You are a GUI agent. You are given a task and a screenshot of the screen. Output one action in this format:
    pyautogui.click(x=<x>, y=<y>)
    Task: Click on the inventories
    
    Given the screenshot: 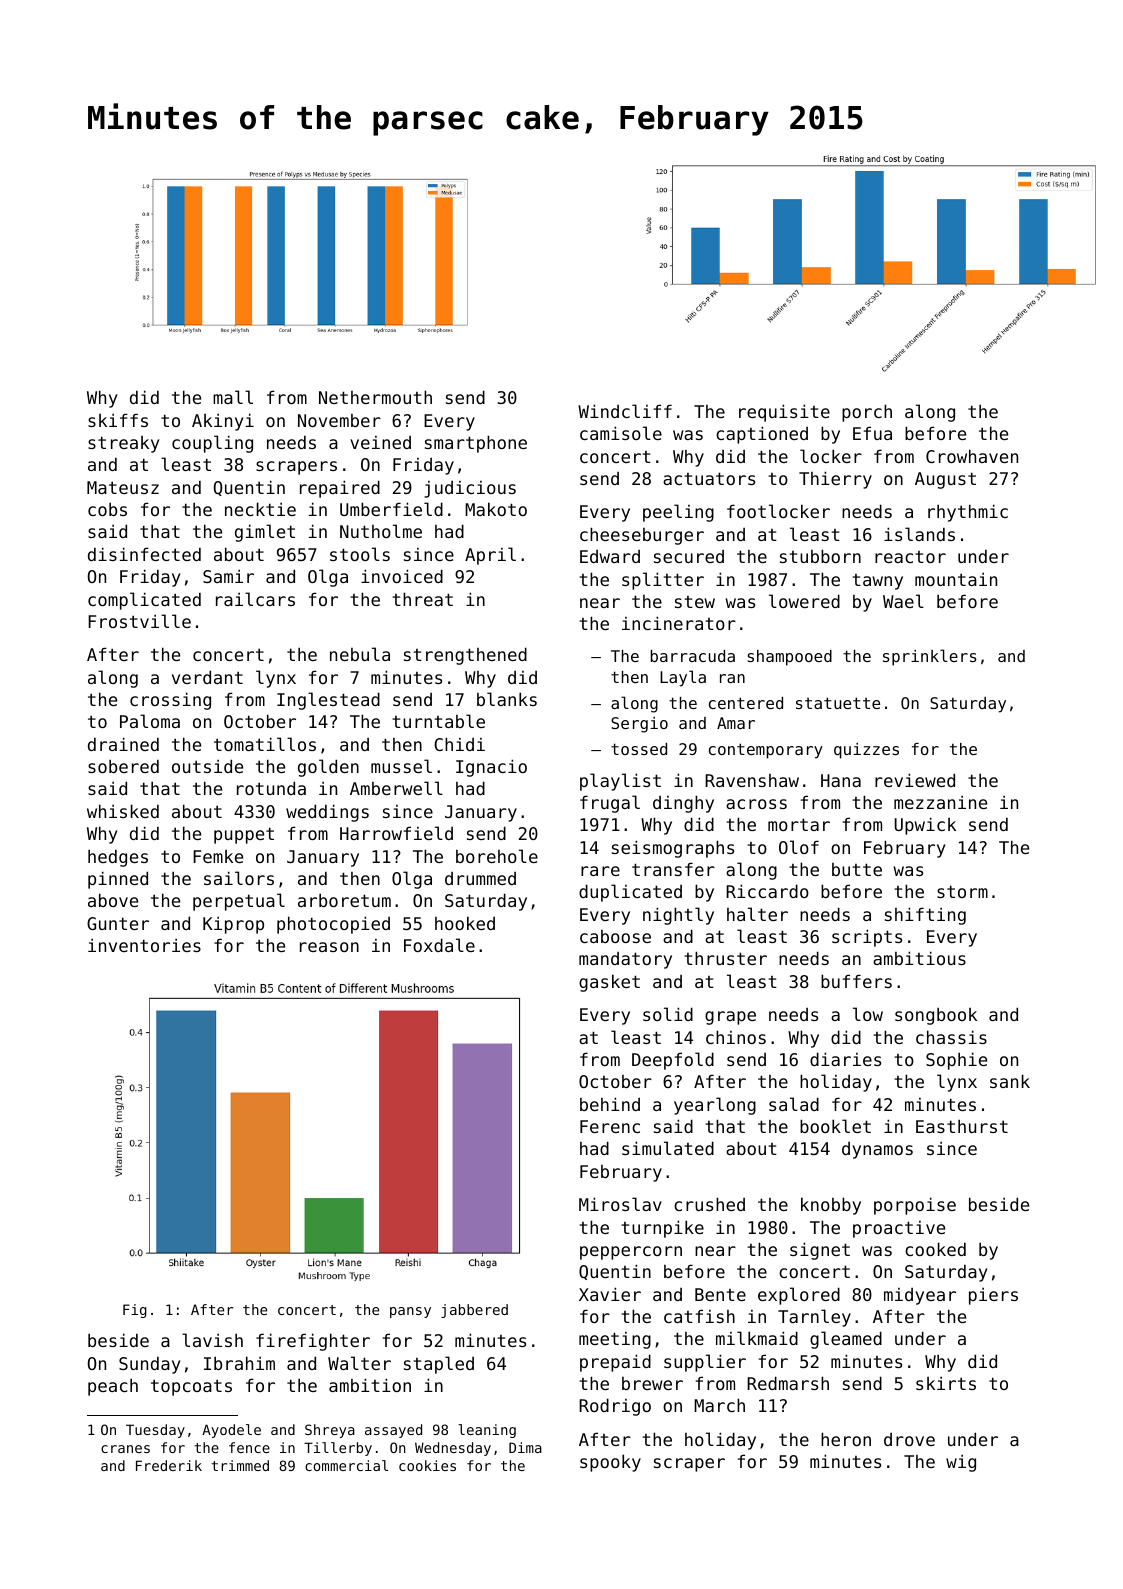 What is the action you would take?
    pyautogui.click(x=144, y=945)
